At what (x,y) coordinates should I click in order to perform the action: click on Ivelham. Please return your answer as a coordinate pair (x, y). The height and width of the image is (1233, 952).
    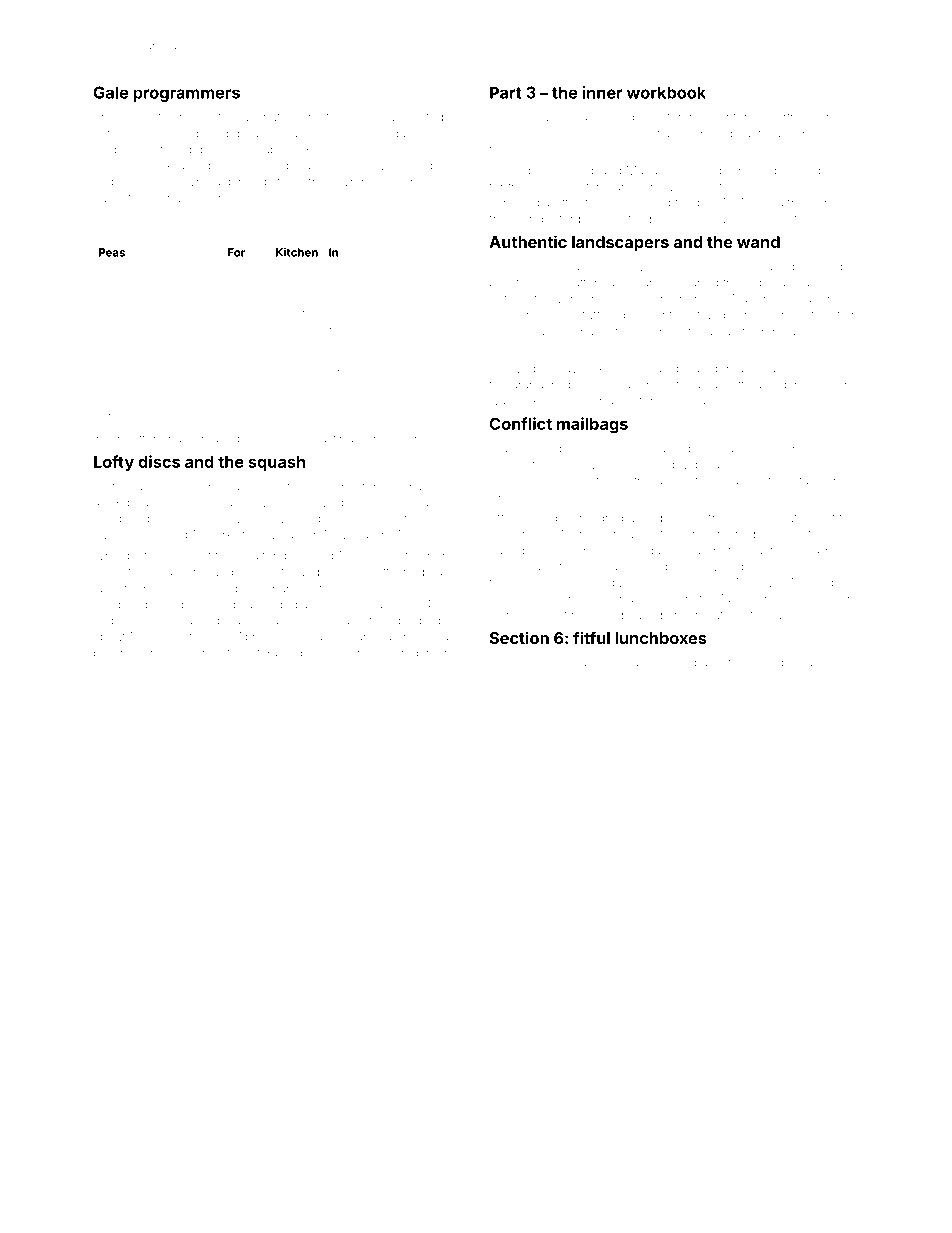
    Looking at the image, I should click on (829, 187).
